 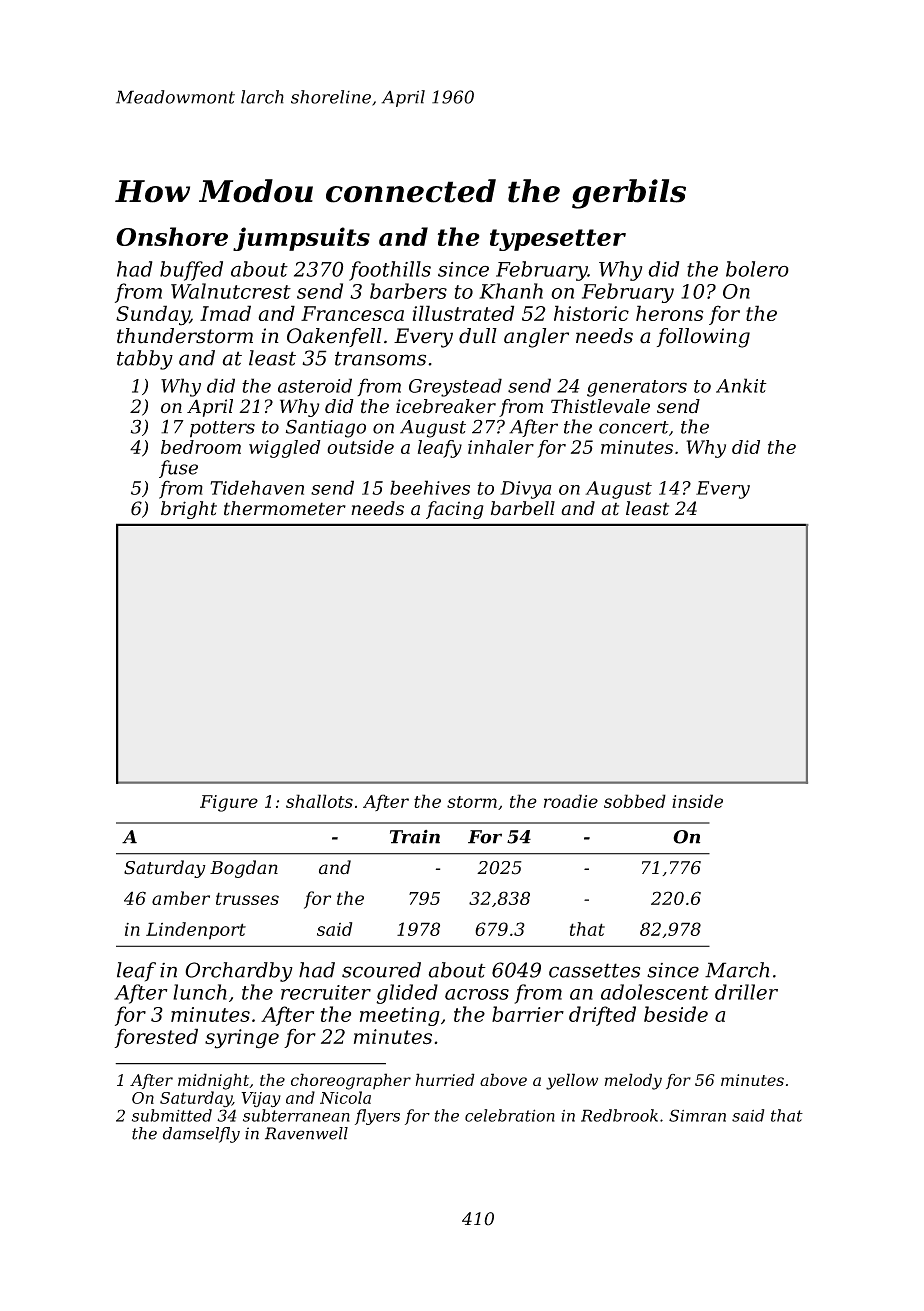 I want to click on Ravenwell, so click(x=306, y=1133).
